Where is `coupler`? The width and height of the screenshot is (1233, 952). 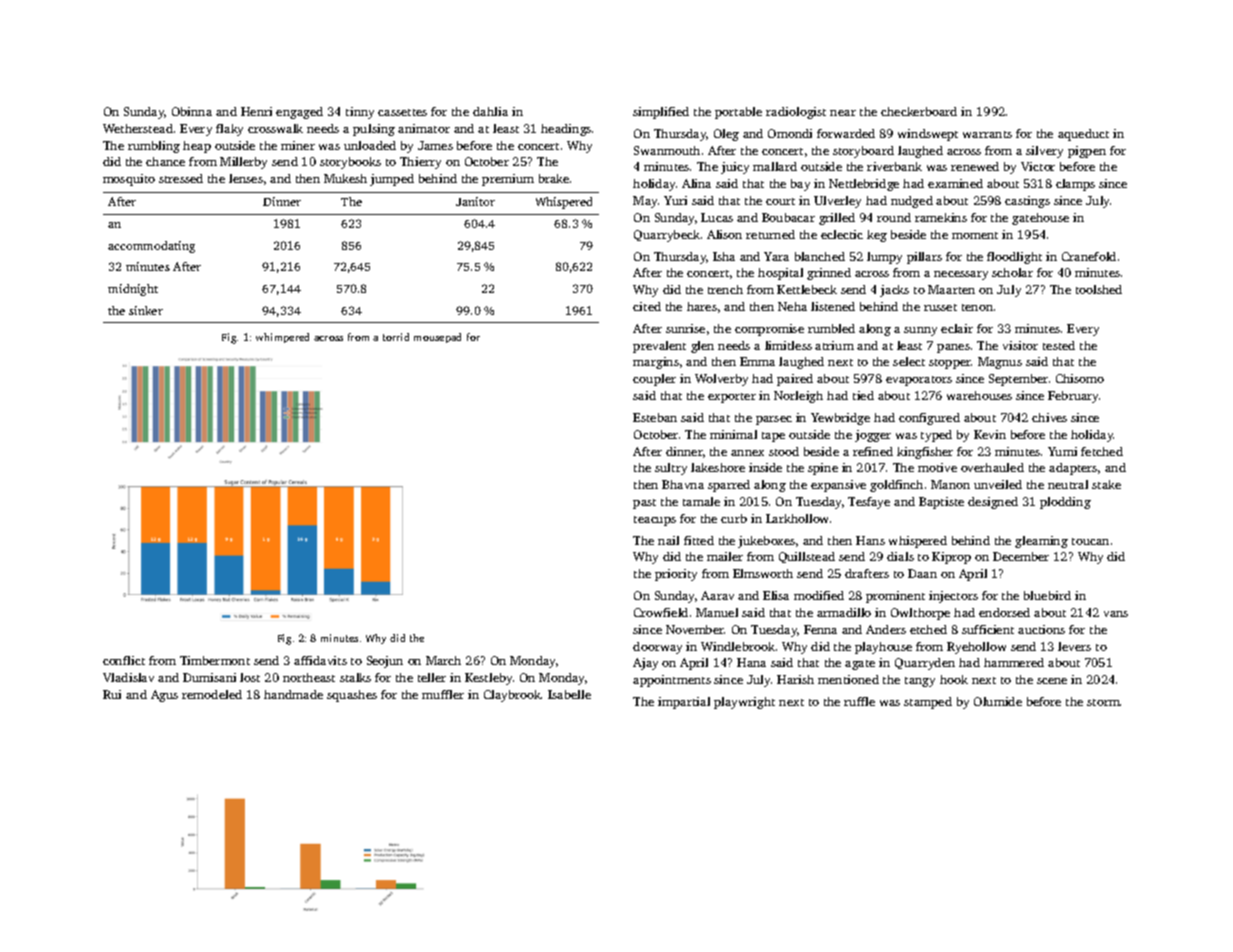
coupler is located at coordinates (654, 380).
